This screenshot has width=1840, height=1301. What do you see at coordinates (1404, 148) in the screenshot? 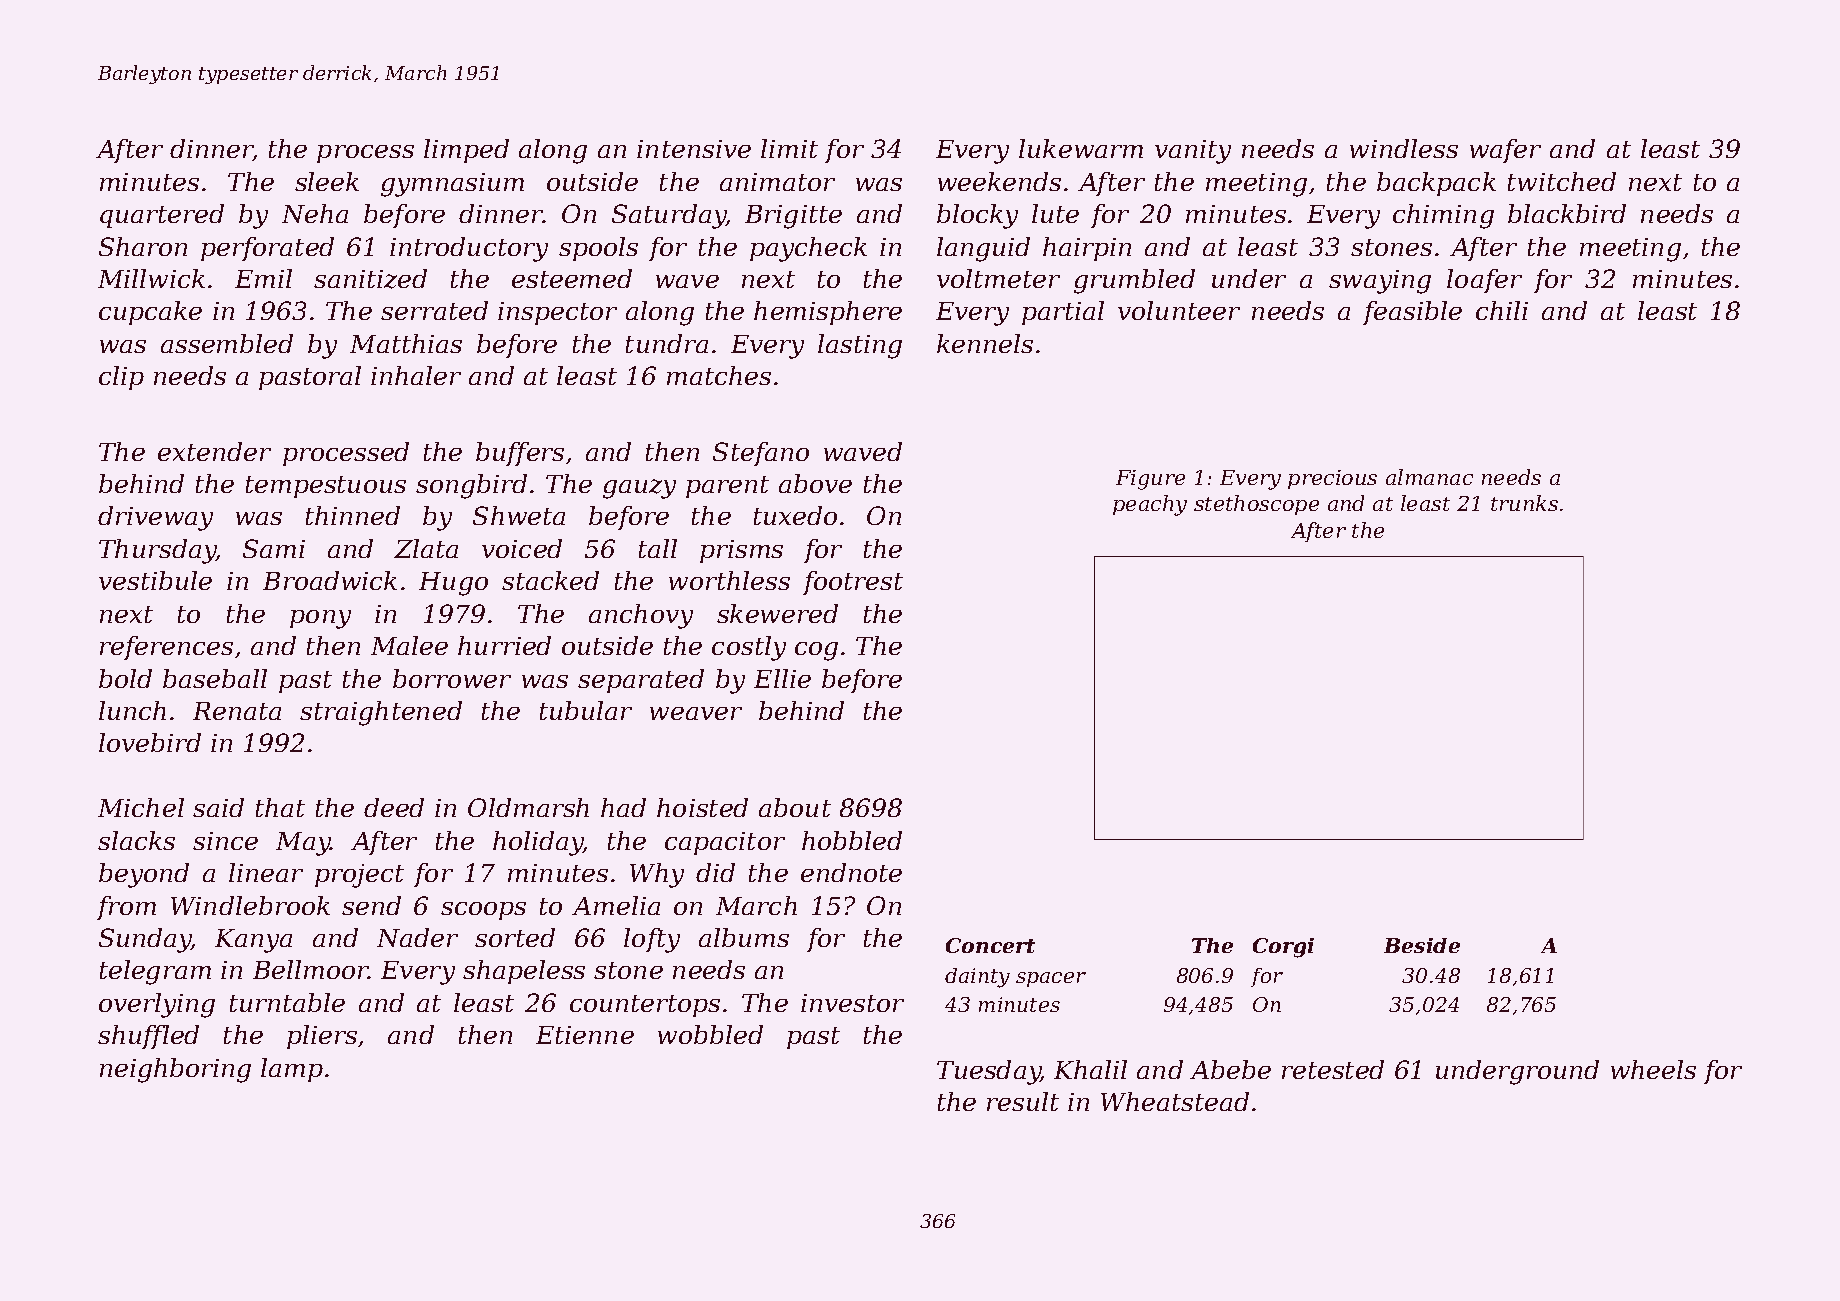
I see `windless` at bounding box center [1404, 148].
